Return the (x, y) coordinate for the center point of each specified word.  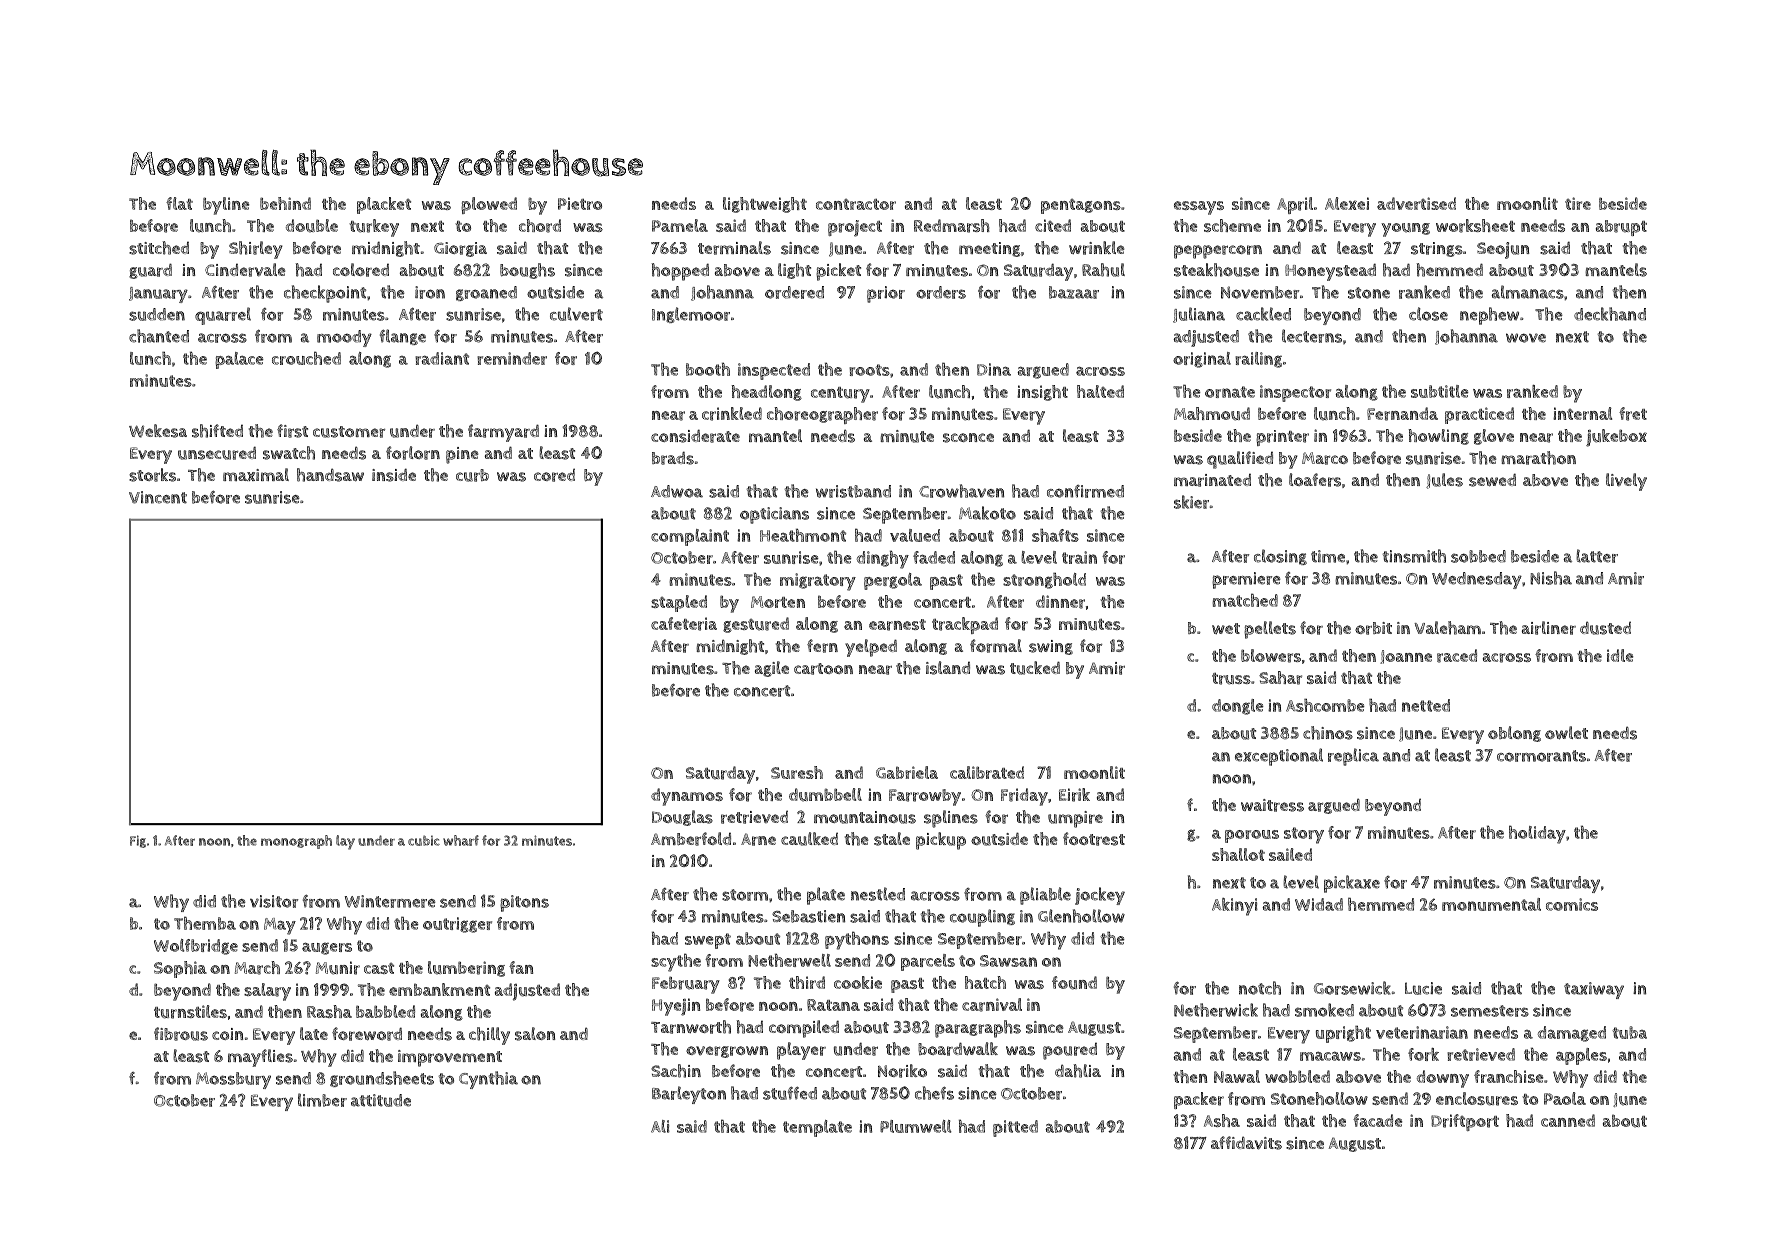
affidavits (1246, 1143)
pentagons (1081, 206)
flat (179, 203)
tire (1578, 203)
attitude (381, 1100)
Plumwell (916, 1126)
